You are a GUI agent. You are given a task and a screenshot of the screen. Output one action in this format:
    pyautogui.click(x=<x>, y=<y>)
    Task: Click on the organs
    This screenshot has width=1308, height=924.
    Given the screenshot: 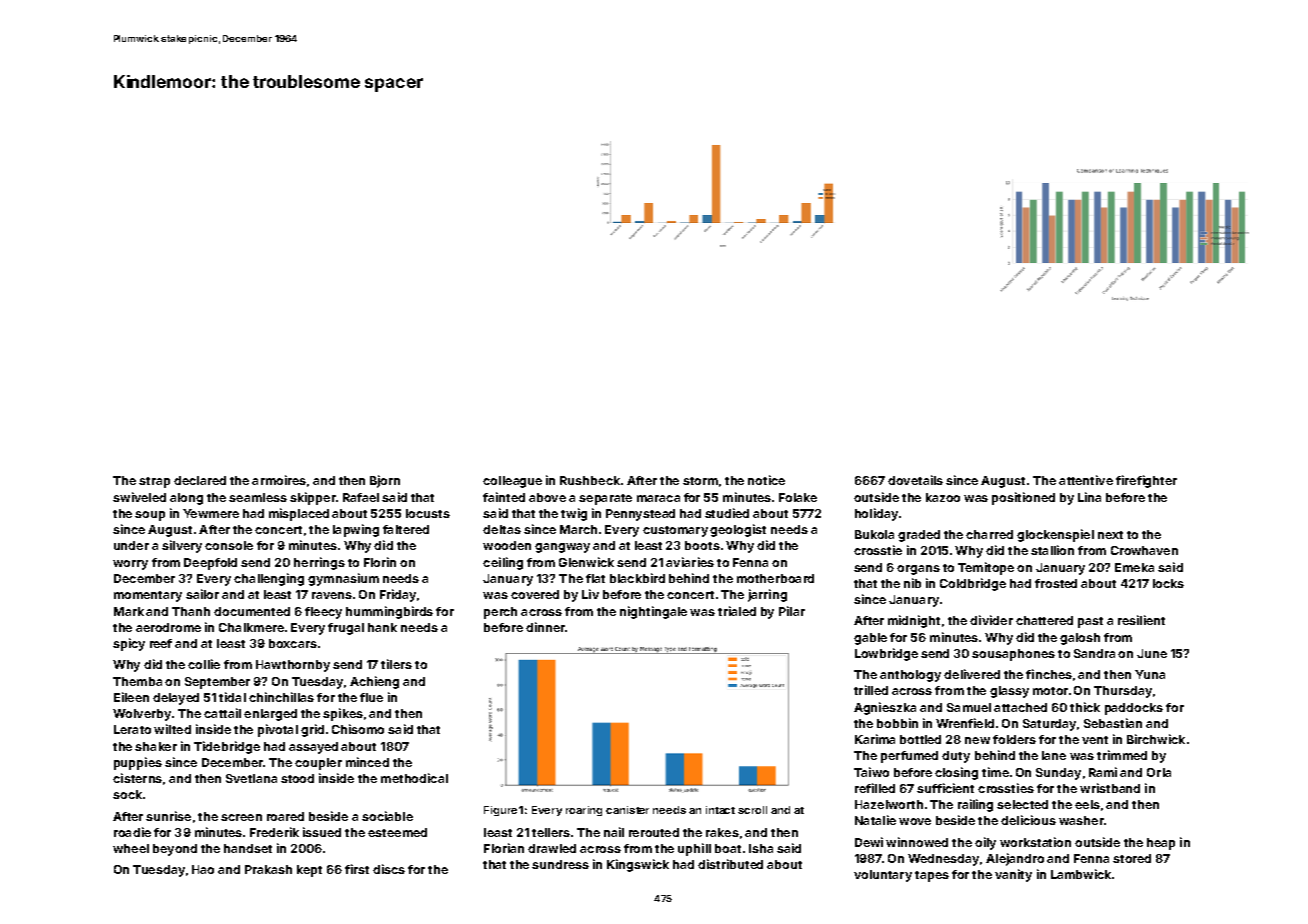 What is the action you would take?
    pyautogui.click(x=918, y=570)
